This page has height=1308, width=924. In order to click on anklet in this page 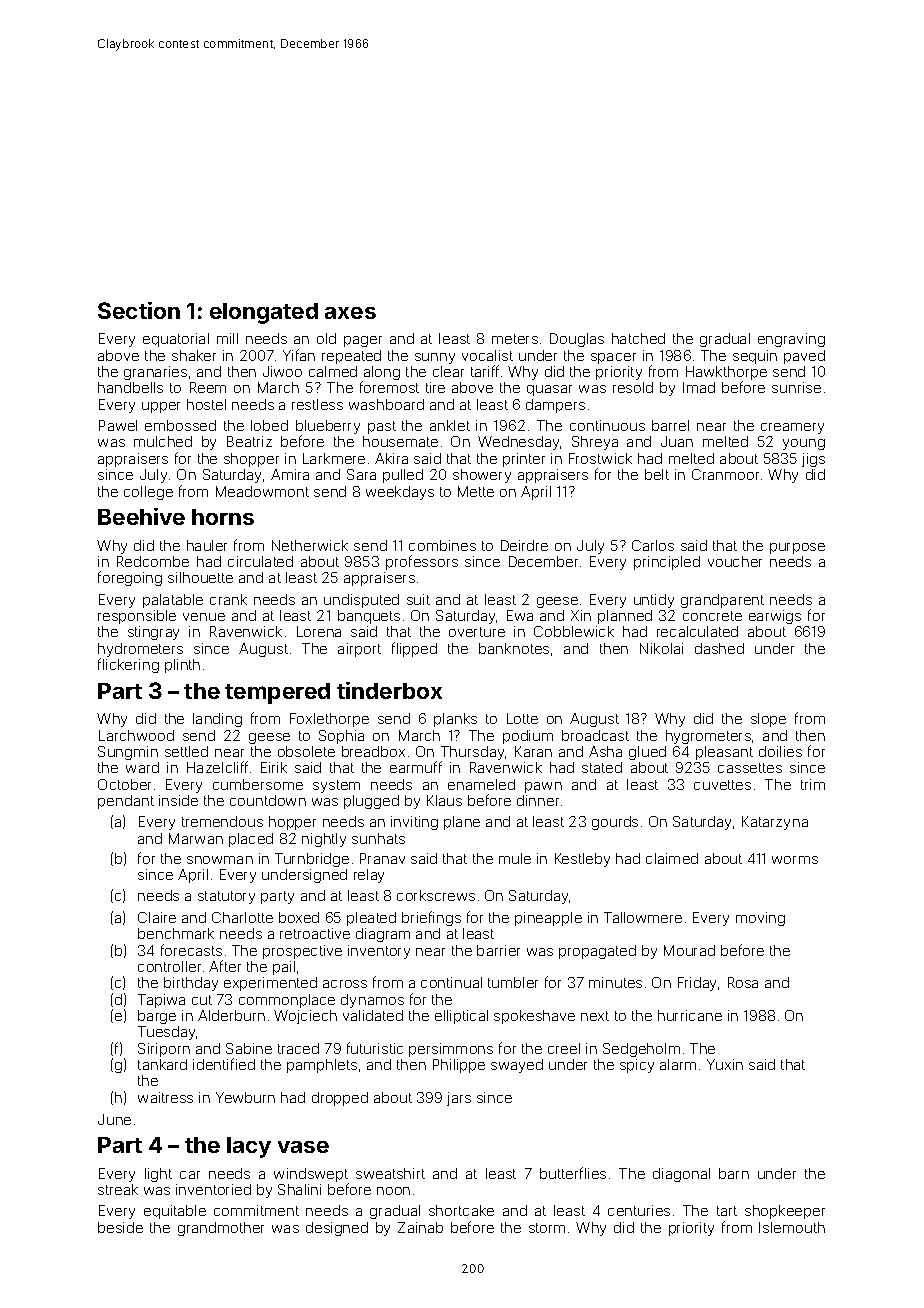, I will do `click(450, 425)`.
